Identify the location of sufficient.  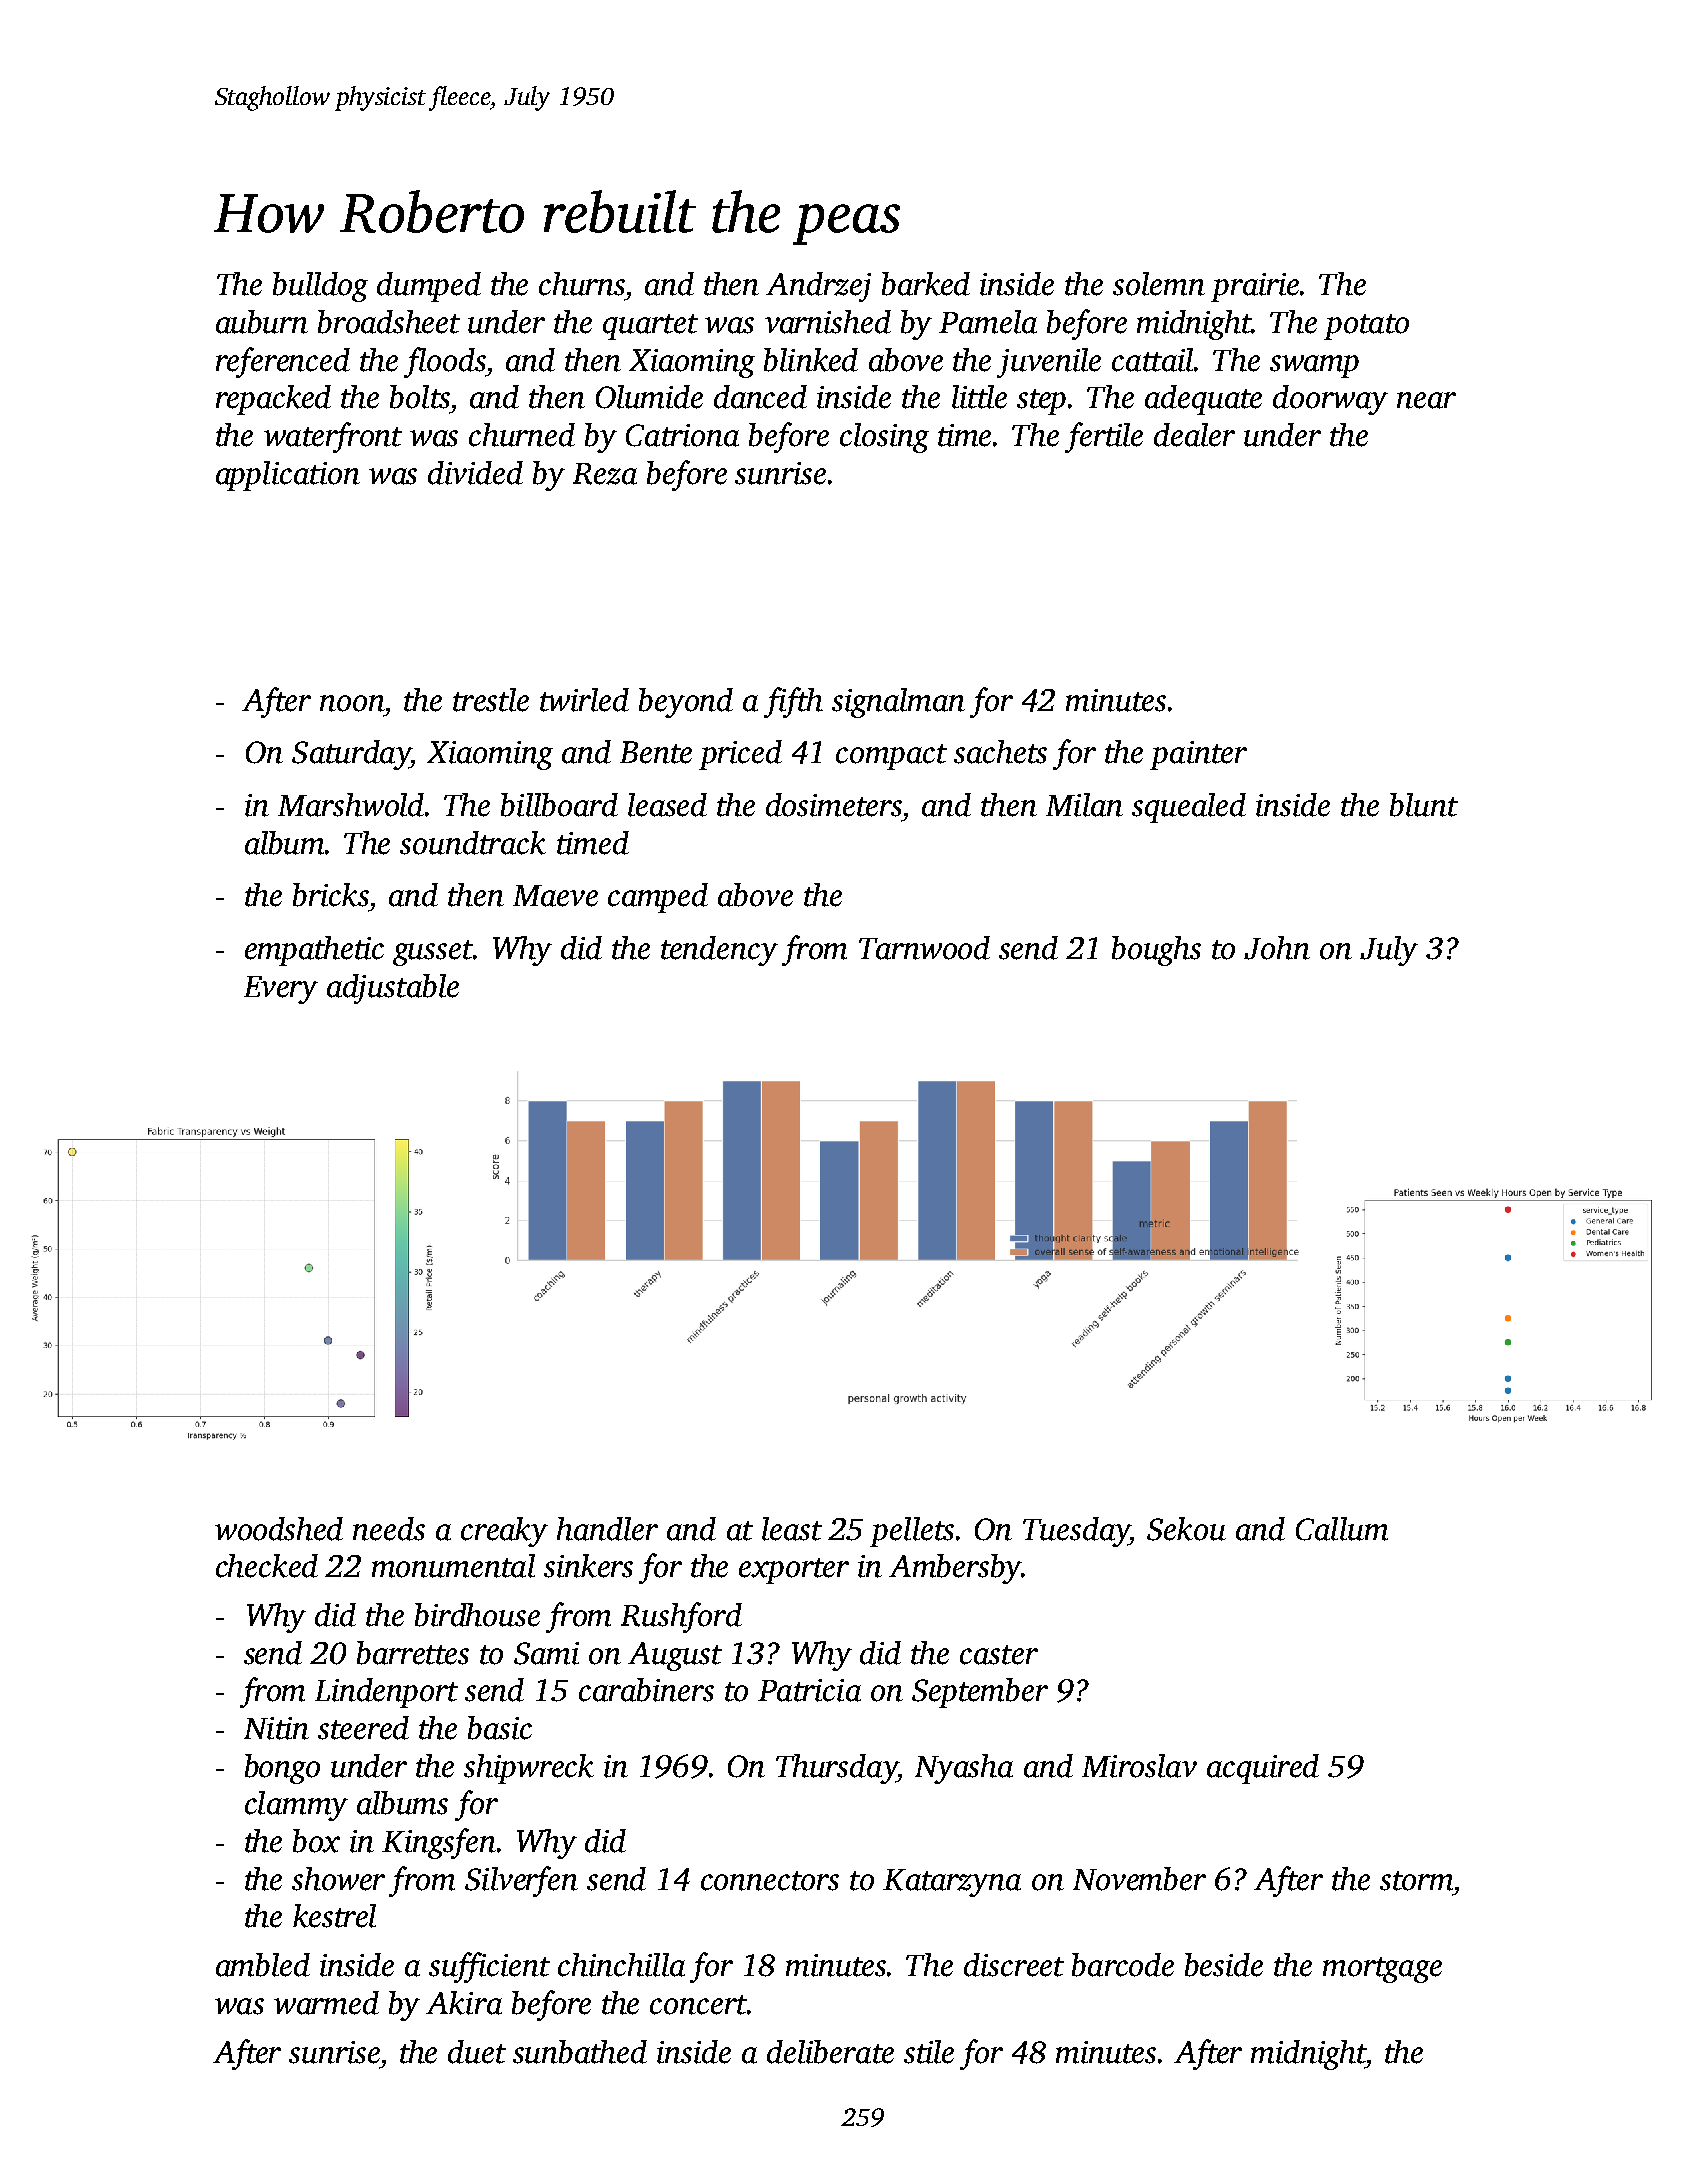
(489, 1967).
